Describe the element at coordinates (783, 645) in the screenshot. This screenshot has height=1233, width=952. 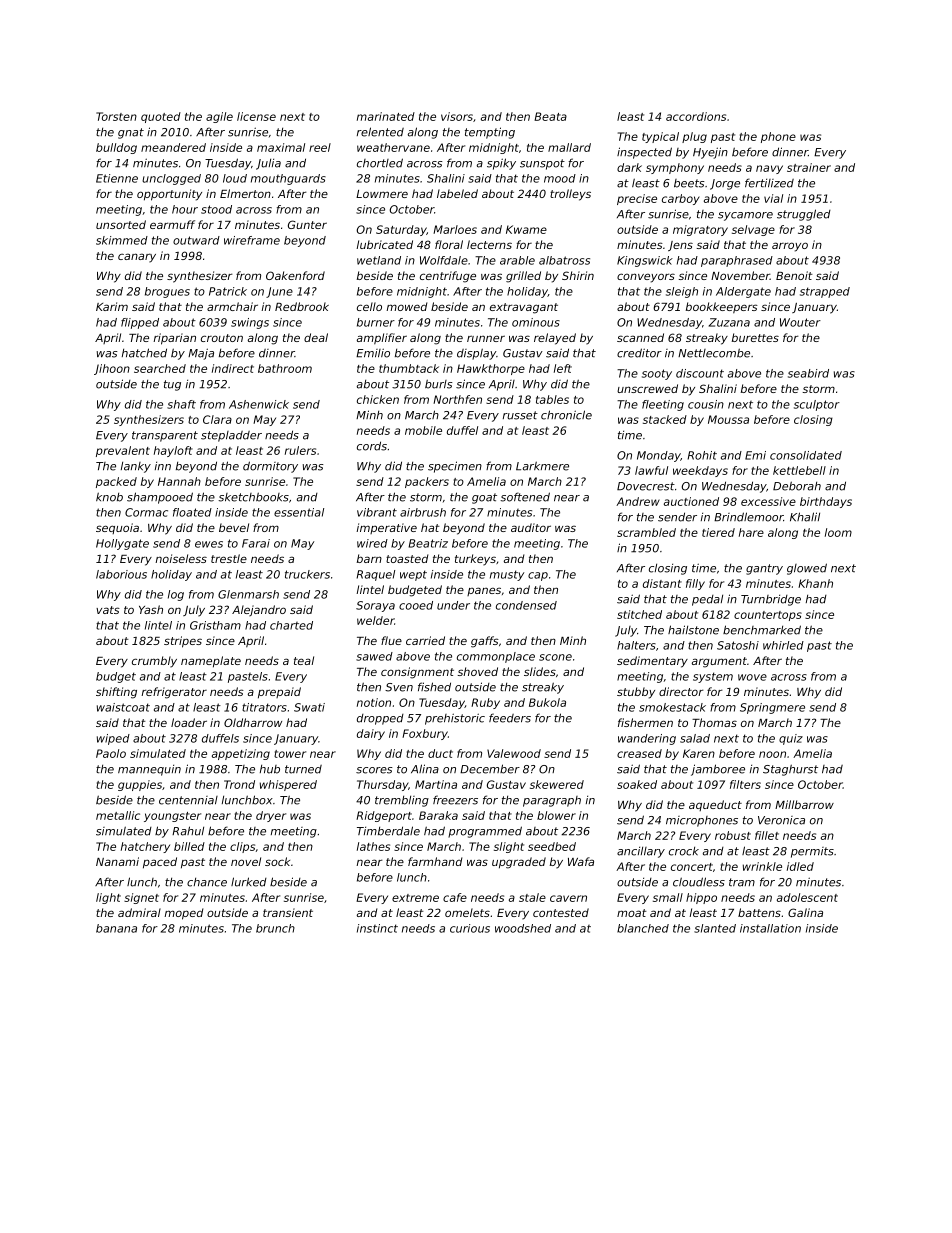
I see `whirled` at that location.
